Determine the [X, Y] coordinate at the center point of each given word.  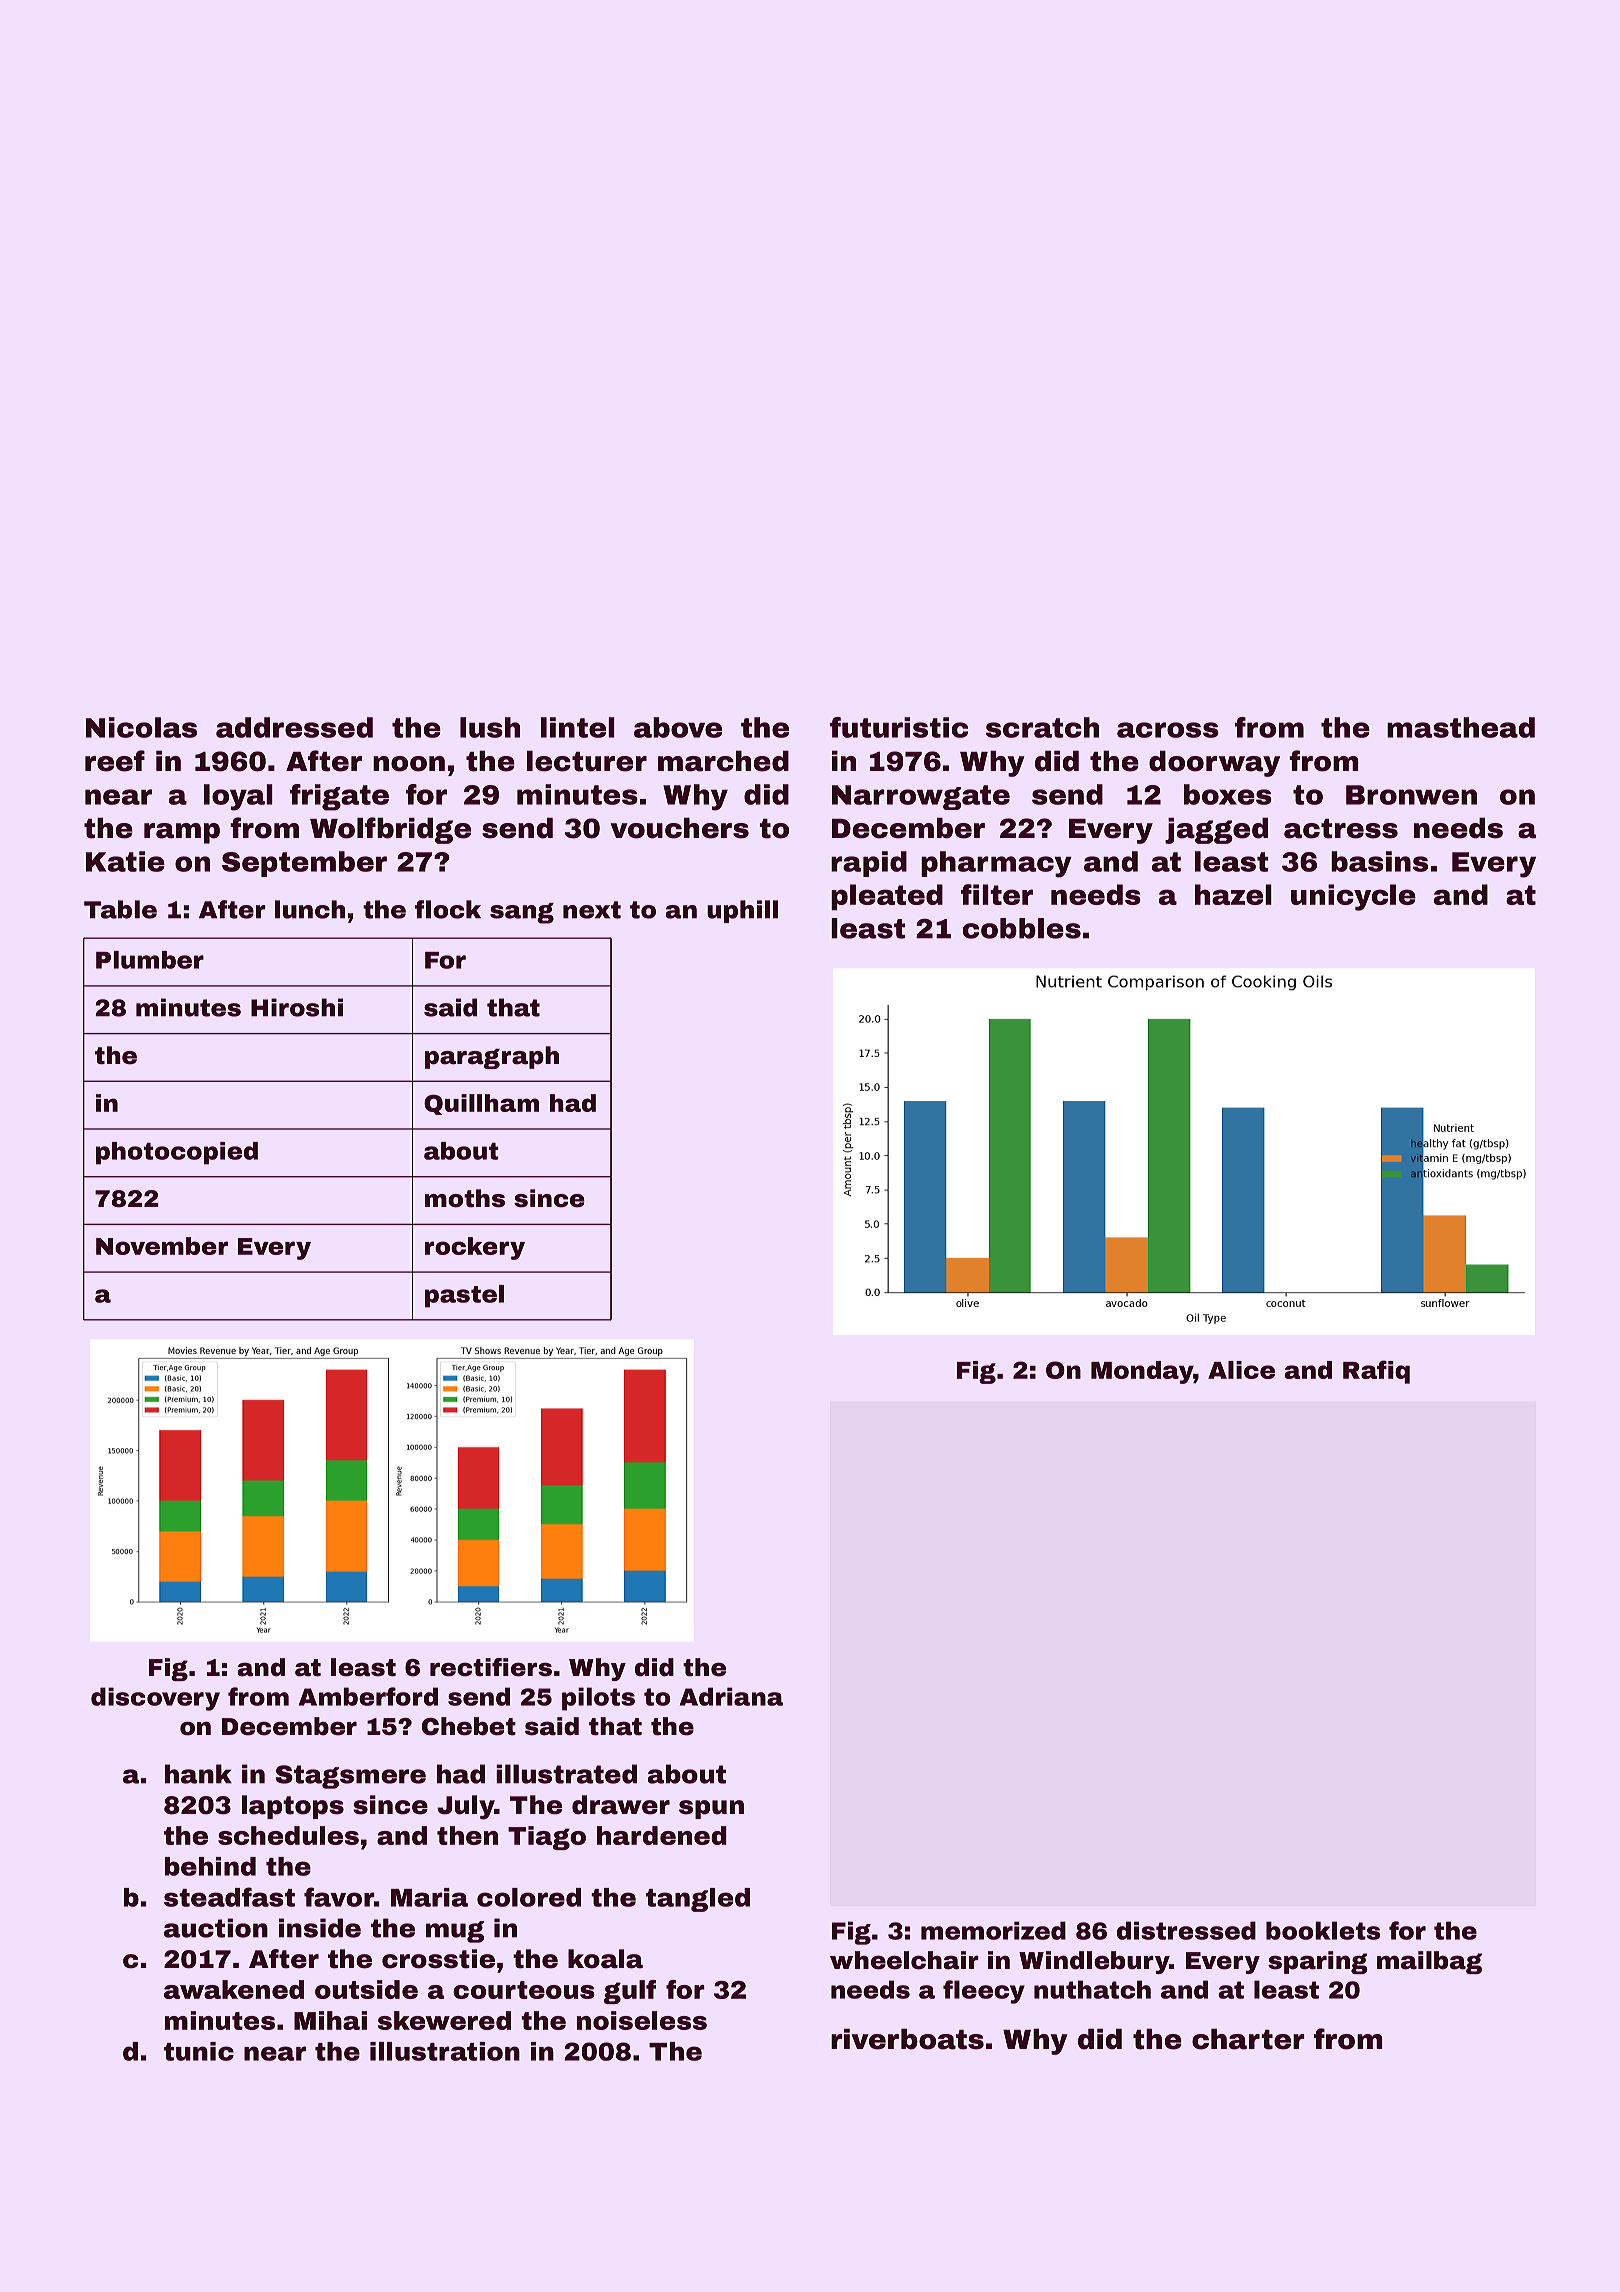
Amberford [368, 1696]
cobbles [1022, 928]
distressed [1186, 1930]
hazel [1233, 894]
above [678, 727]
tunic [199, 2051]
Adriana [731, 1696]
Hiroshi [297, 1007]
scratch [1042, 727]
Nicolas [141, 727]
